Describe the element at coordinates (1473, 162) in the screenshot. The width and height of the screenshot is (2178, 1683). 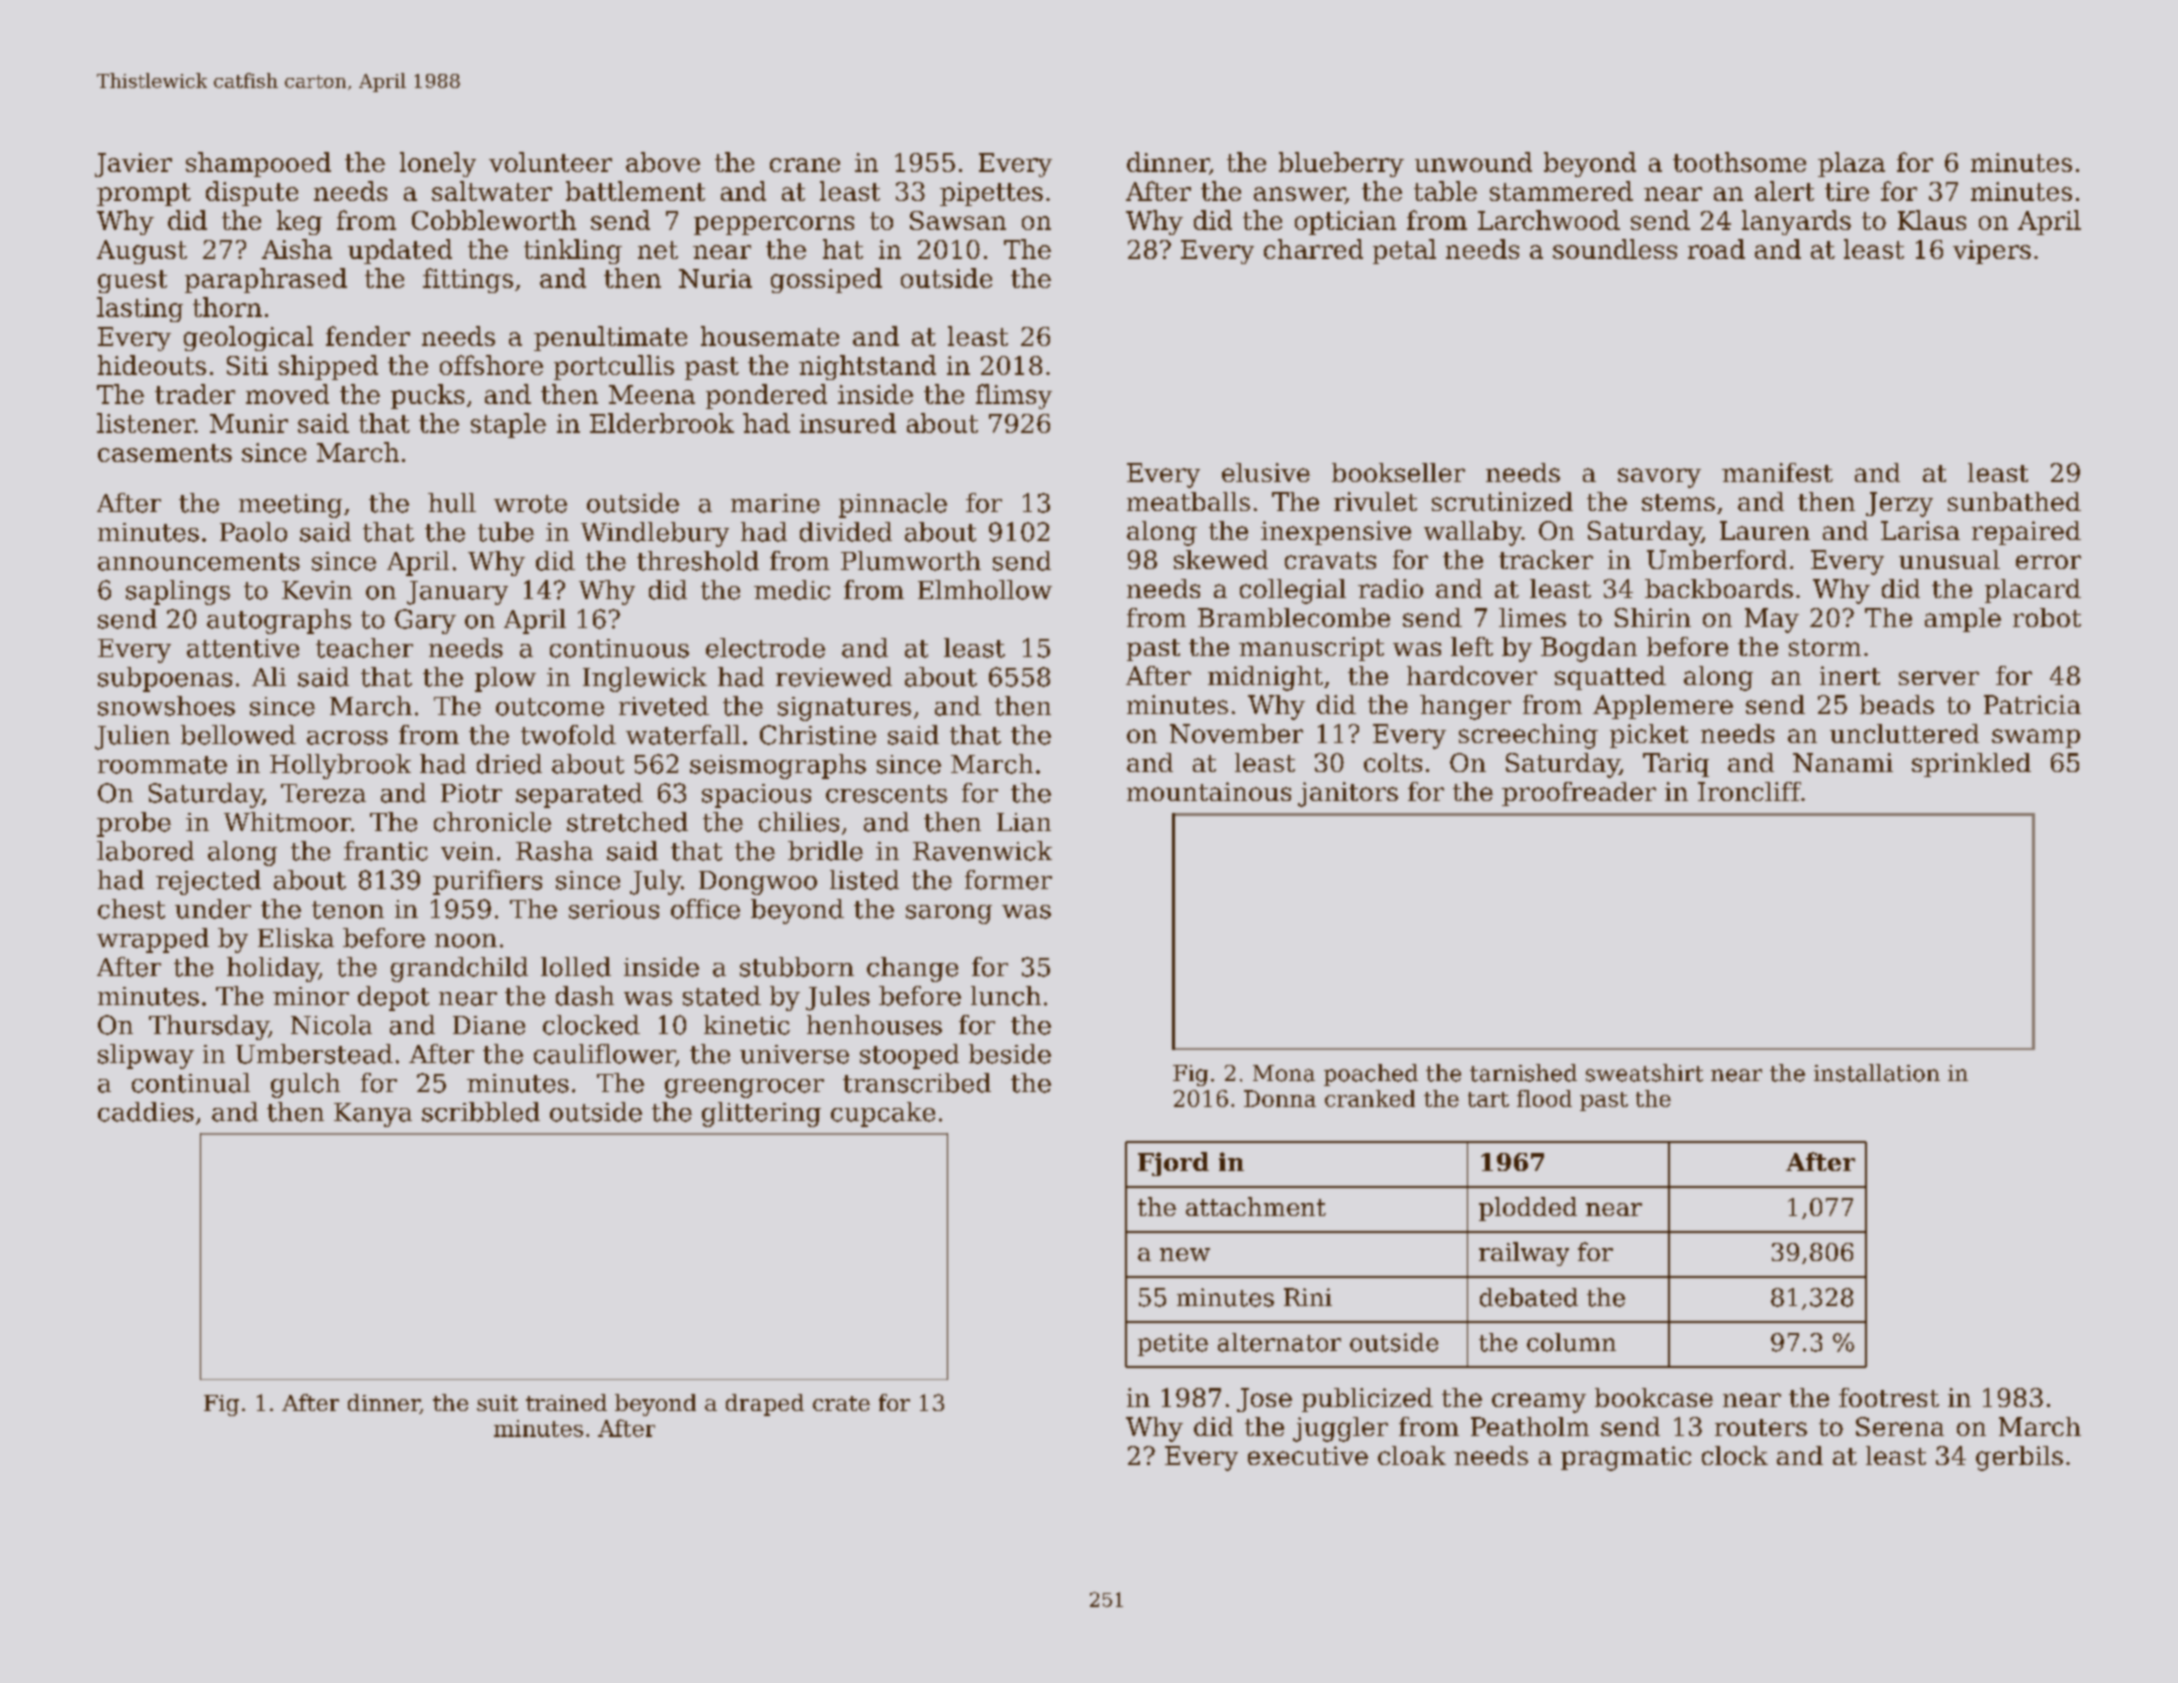
I see `unwound` at that location.
